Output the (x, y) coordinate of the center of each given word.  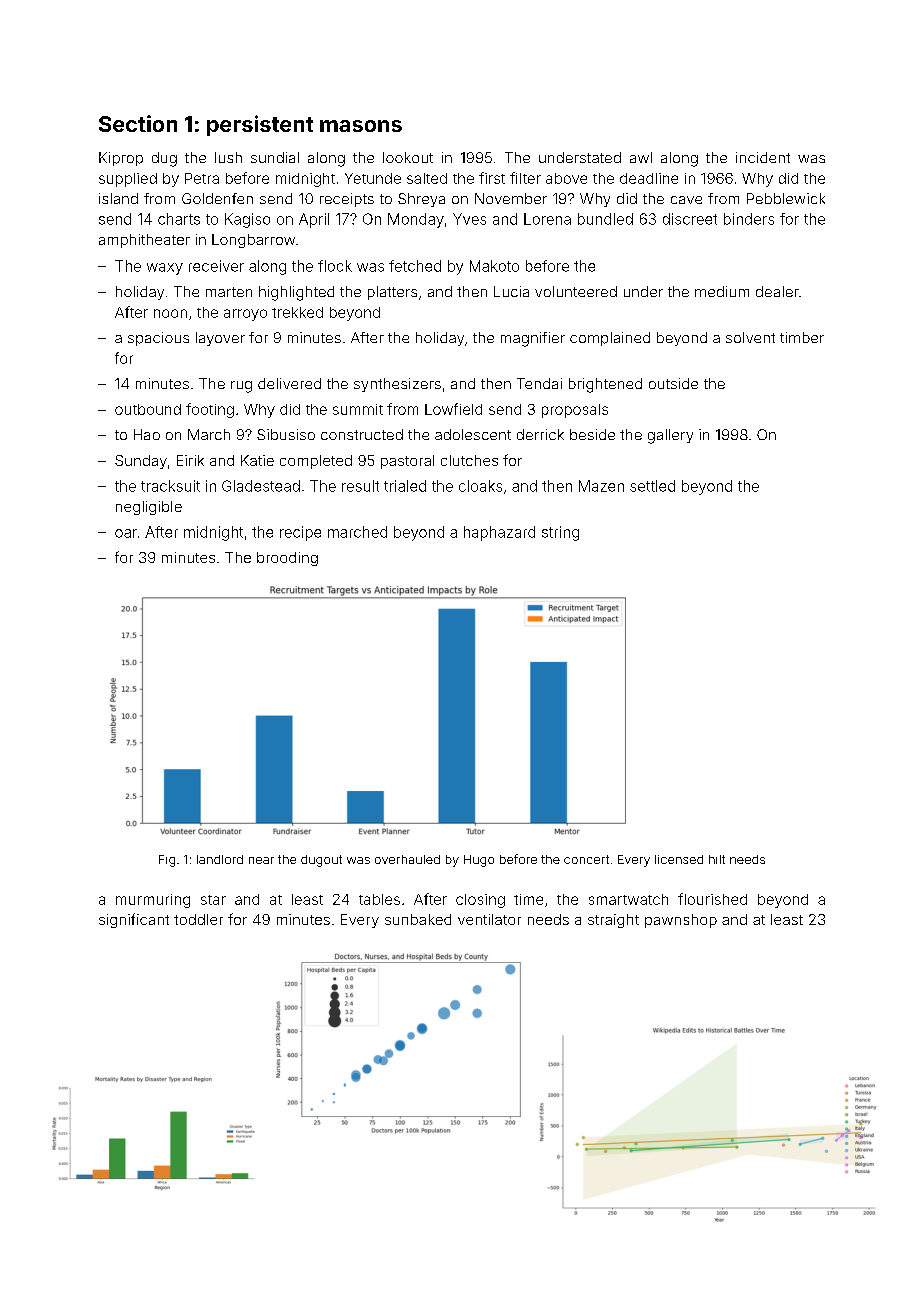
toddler (198, 919)
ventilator (489, 919)
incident (763, 157)
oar (126, 533)
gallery (670, 436)
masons (361, 126)
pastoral (407, 462)
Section (138, 123)
